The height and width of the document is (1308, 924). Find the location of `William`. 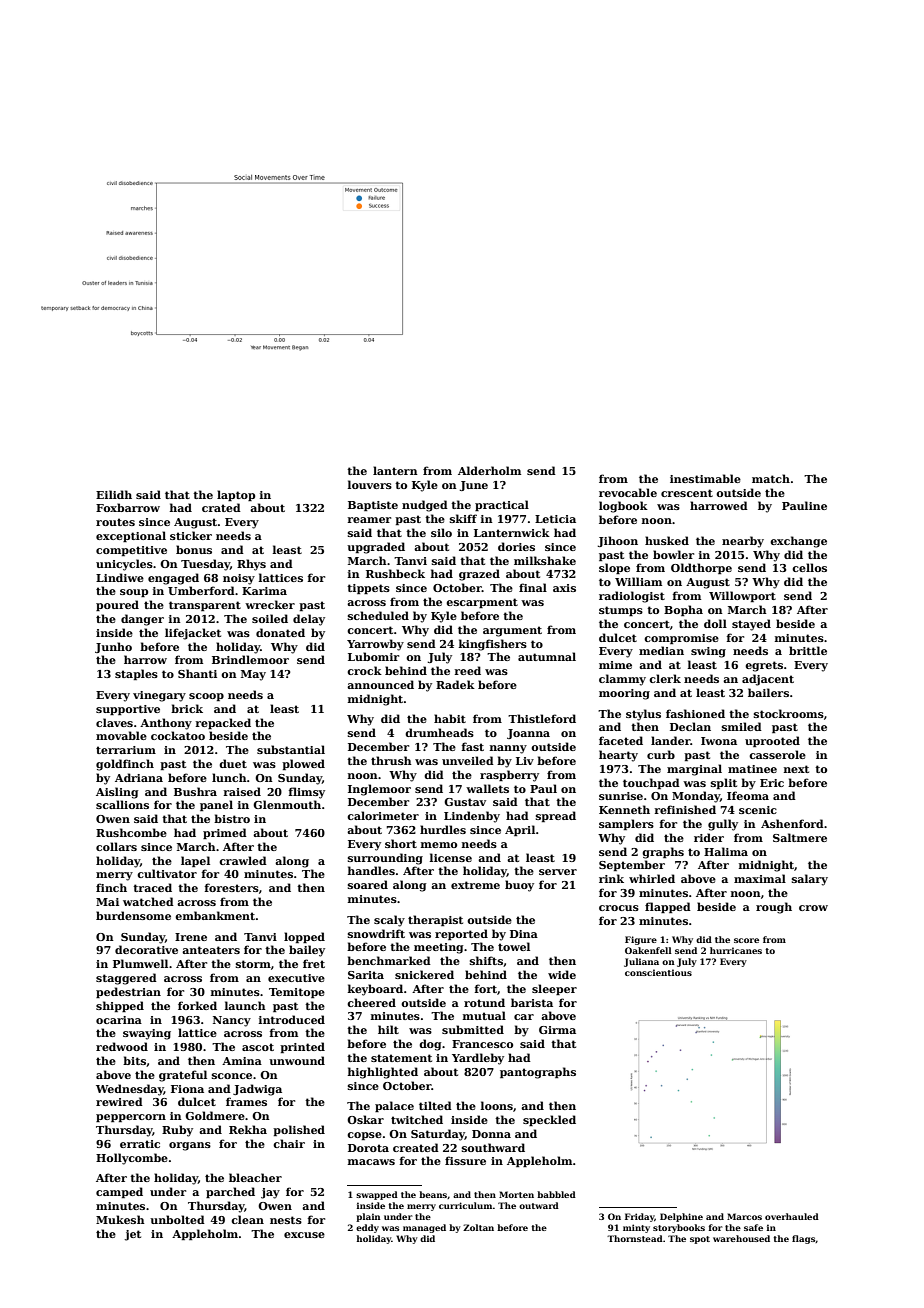

William is located at coordinates (638, 581).
